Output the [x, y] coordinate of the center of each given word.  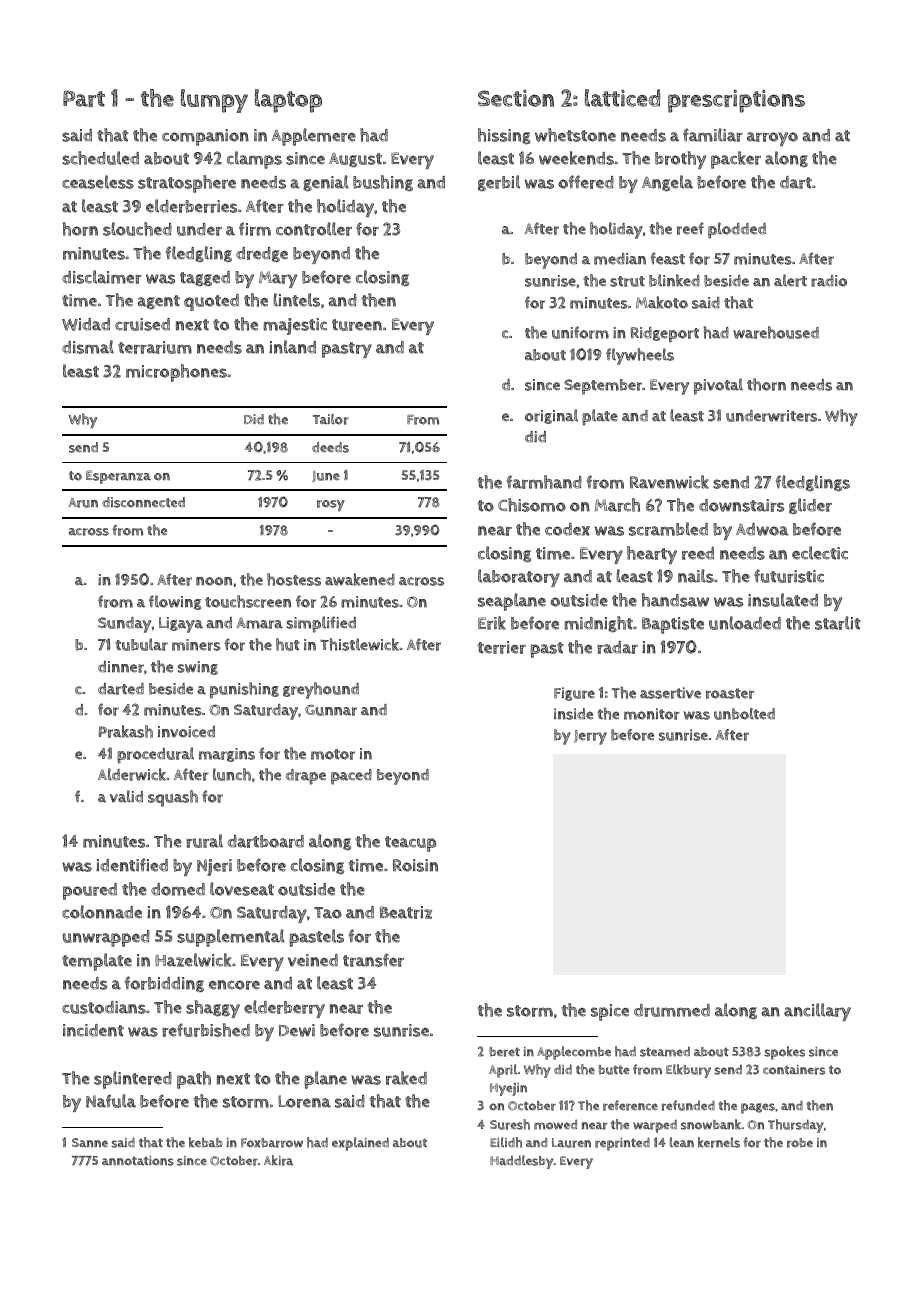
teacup [410, 844]
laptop [288, 101]
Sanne [90, 1142]
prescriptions [736, 101]
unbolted [744, 714]
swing [198, 668]
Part [84, 98]
